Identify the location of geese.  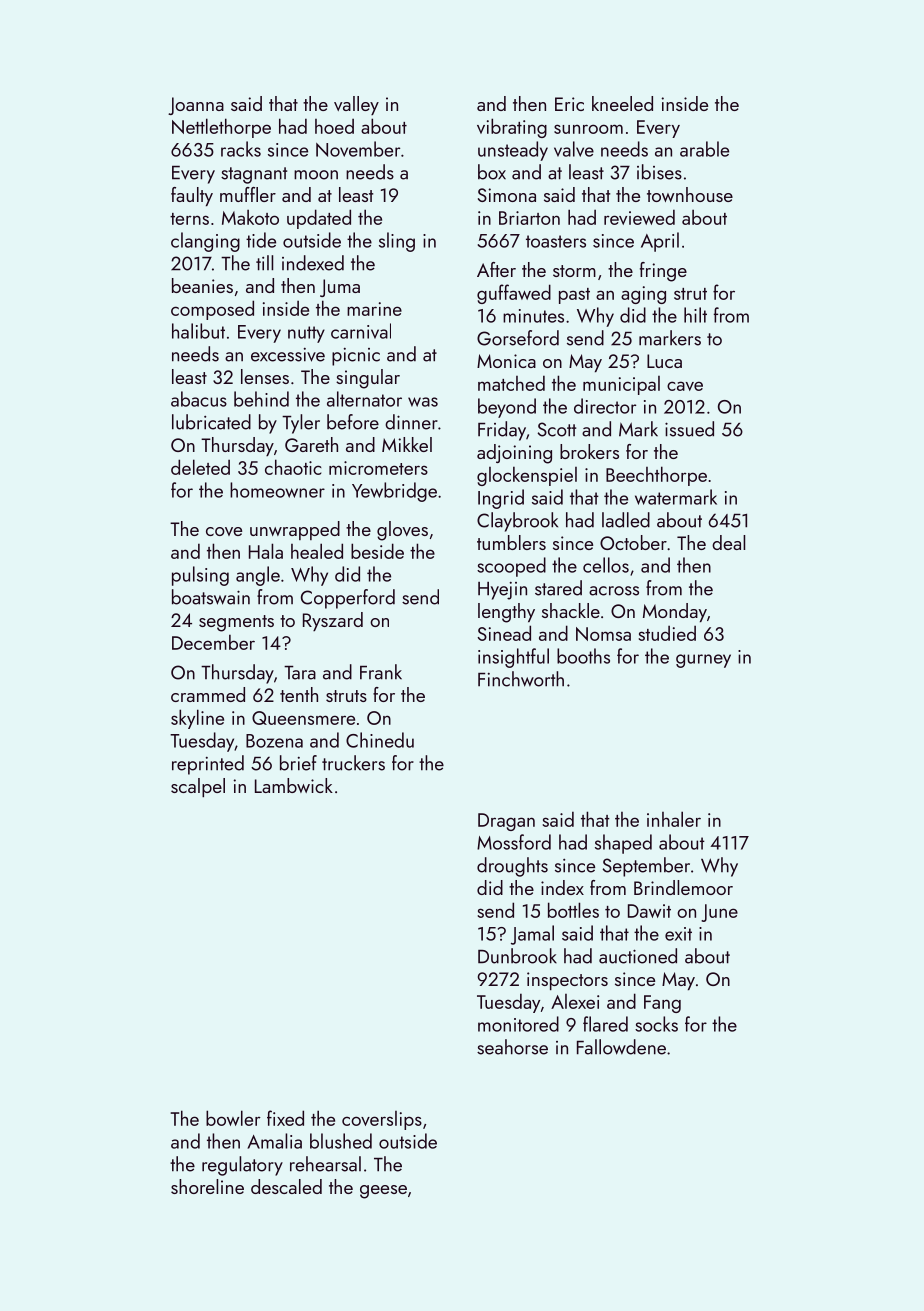
(383, 1192).
